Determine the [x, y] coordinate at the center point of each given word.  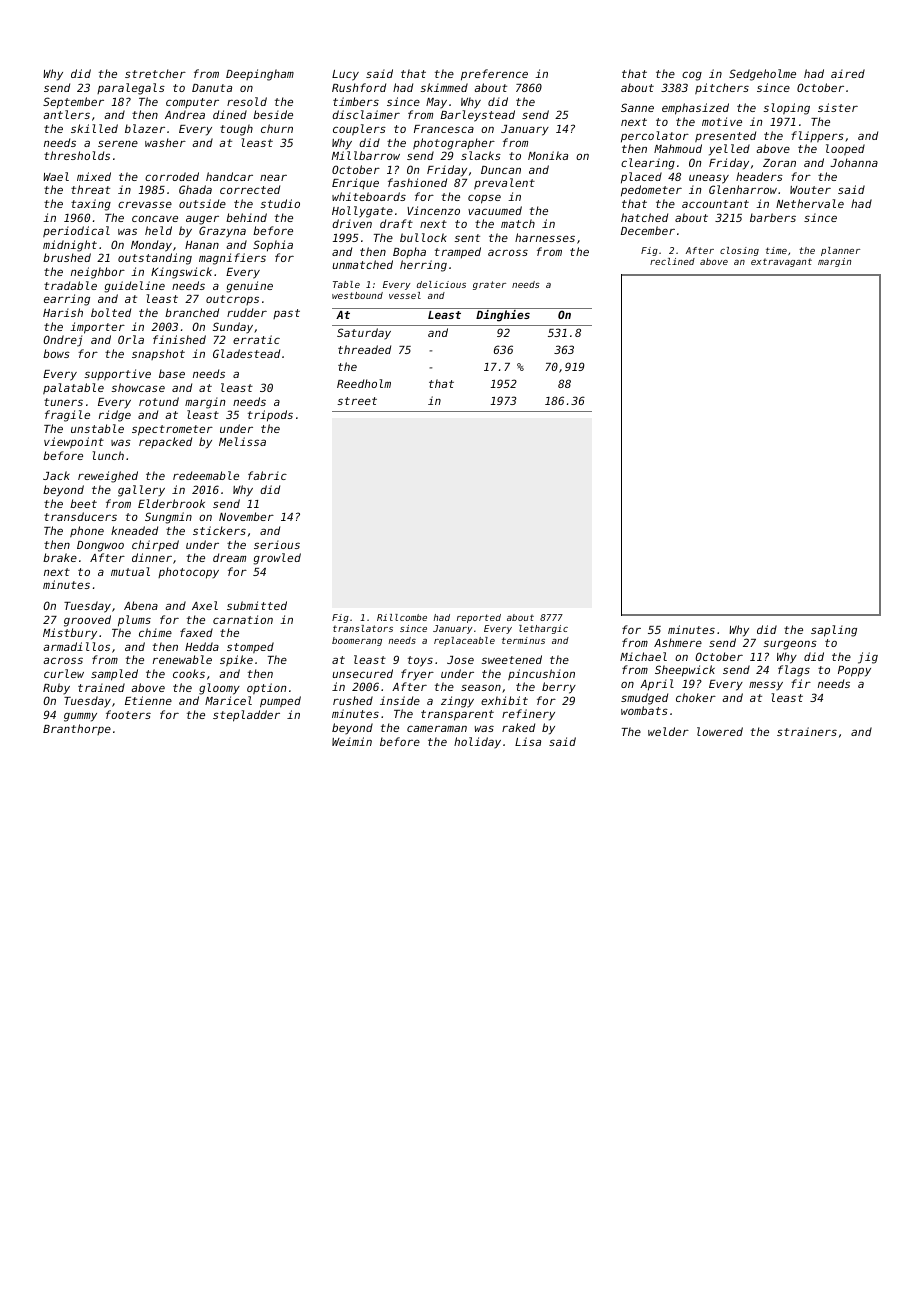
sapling [834, 631]
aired [848, 73]
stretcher [155, 73]
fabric [267, 475]
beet [83, 503]
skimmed [444, 87]
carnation [243, 619]
